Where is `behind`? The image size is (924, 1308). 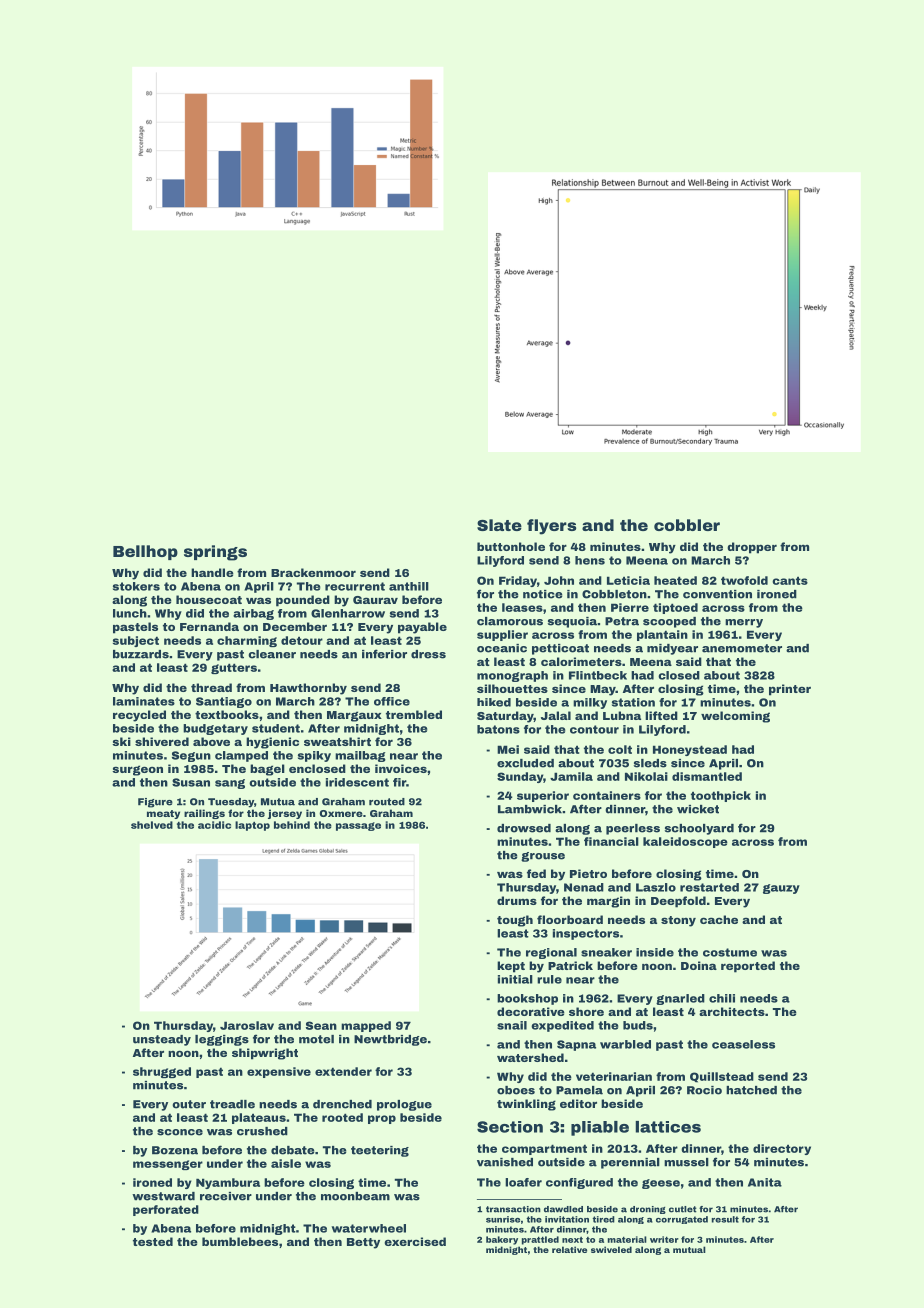
behind is located at coordinates (292, 825).
